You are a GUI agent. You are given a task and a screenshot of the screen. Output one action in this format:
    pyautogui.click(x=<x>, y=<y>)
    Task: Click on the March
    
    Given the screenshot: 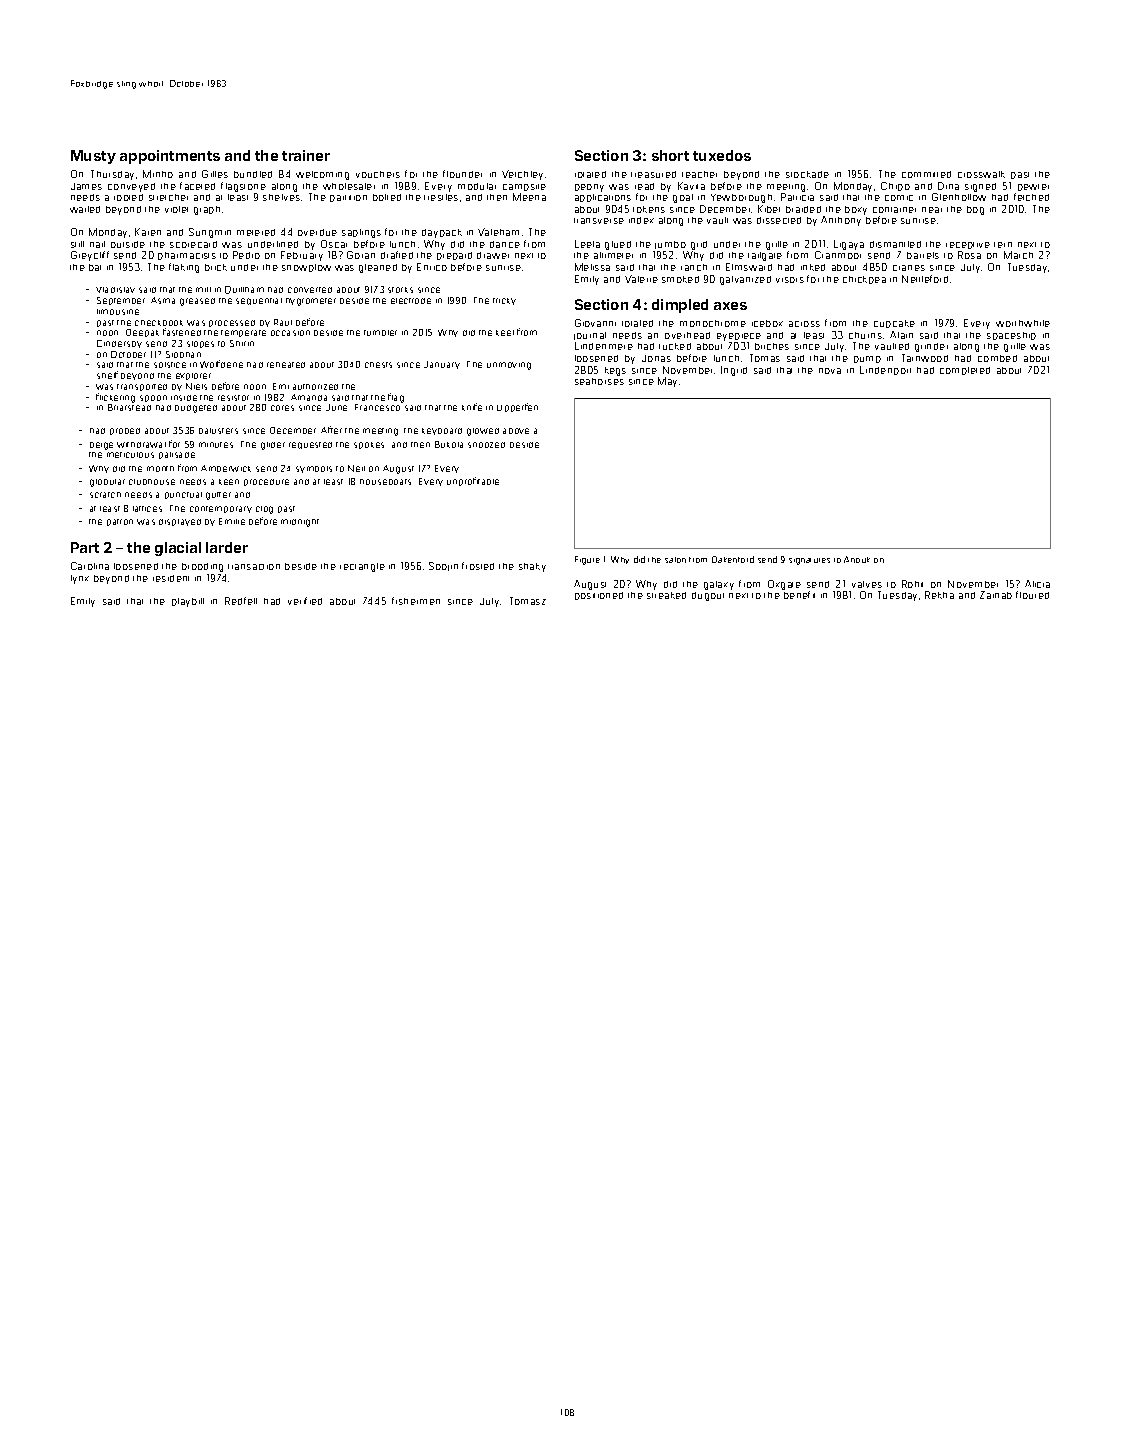 What is the action you would take?
    pyautogui.click(x=1018, y=255)
